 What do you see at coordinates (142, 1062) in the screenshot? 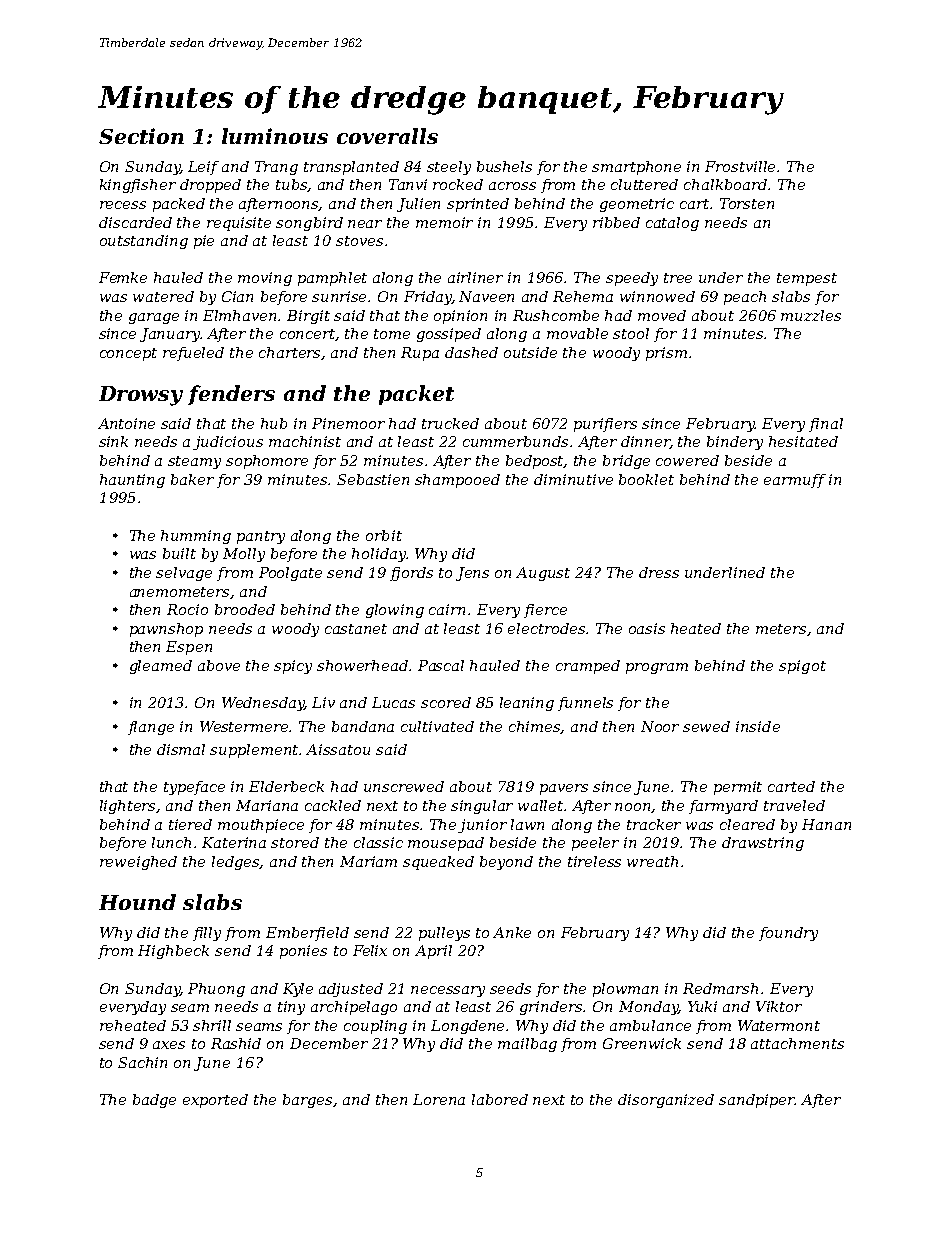
I see `Sachin` at bounding box center [142, 1062].
